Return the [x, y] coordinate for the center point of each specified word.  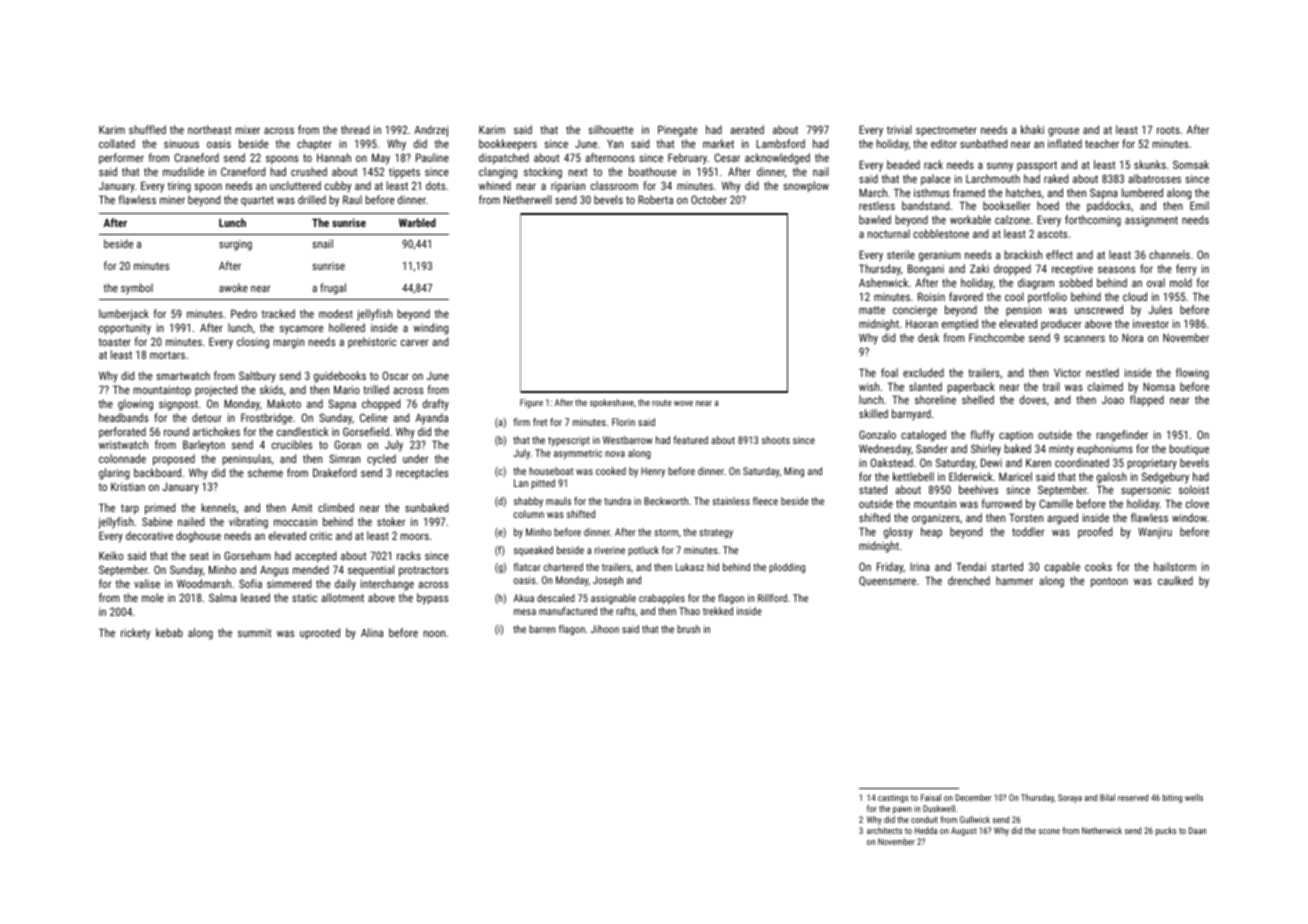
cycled [381, 460]
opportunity [125, 329]
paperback [971, 388]
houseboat [551, 471]
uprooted [320, 634]
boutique [1189, 449]
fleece [765, 501]
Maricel [1015, 476]
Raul [352, 199]
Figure [531, 403]
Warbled [417, 222]
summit [254, 633]
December [973, 797]
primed [160, 509]
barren [542, 629]
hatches [1023, 192]
